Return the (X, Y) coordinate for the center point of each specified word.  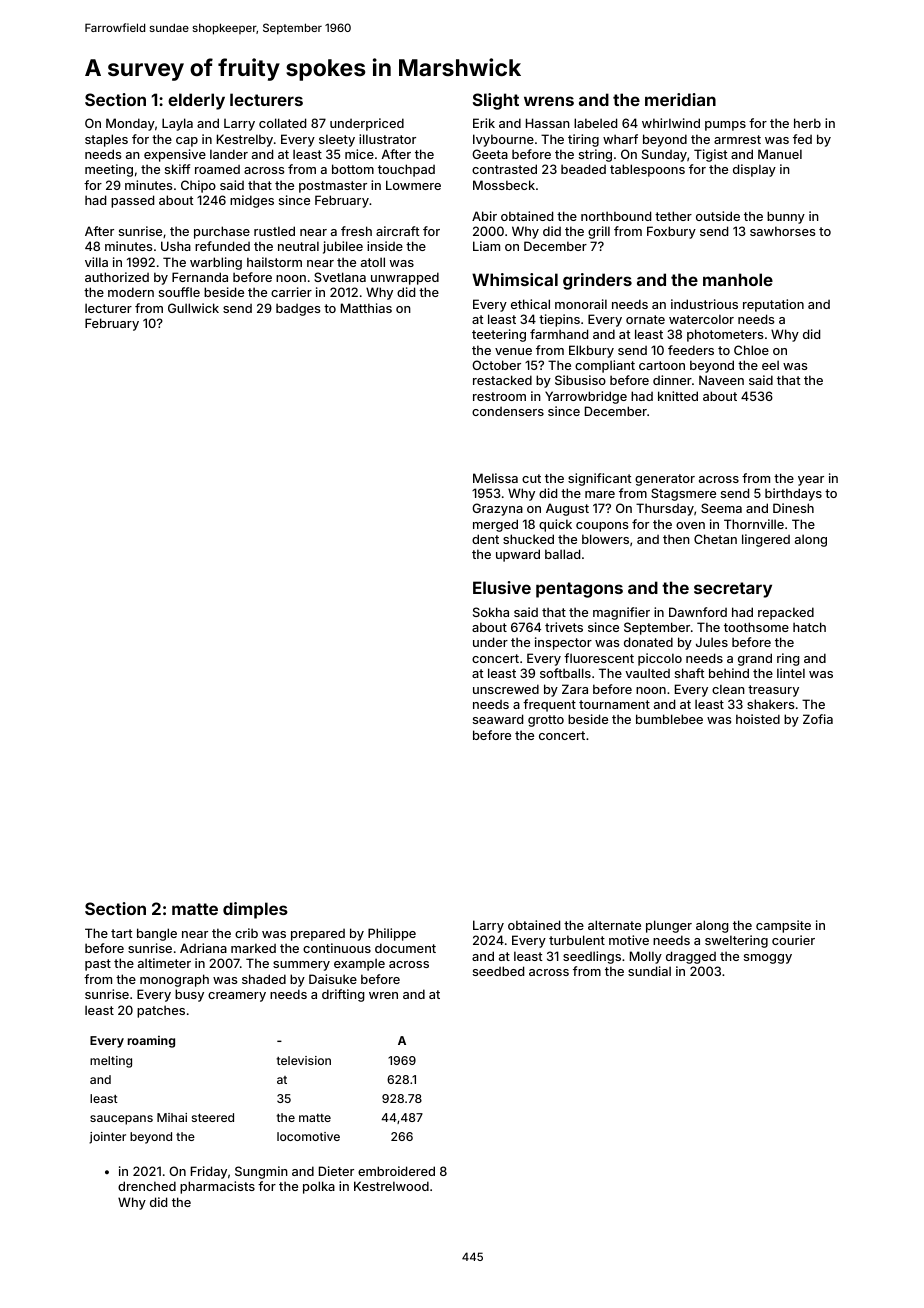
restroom (499, 396)
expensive (175, 155)
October (496, 365)
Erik (484, 123)
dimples (255, 910)
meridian (680, 99)
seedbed (498, 971)
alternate (614, 925)
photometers (725, 335)
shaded (264, 979)
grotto (546, 721)
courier (793, 940)
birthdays (793, 494)
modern (131, 292)
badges (298, 309)
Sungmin (261, 1172)
